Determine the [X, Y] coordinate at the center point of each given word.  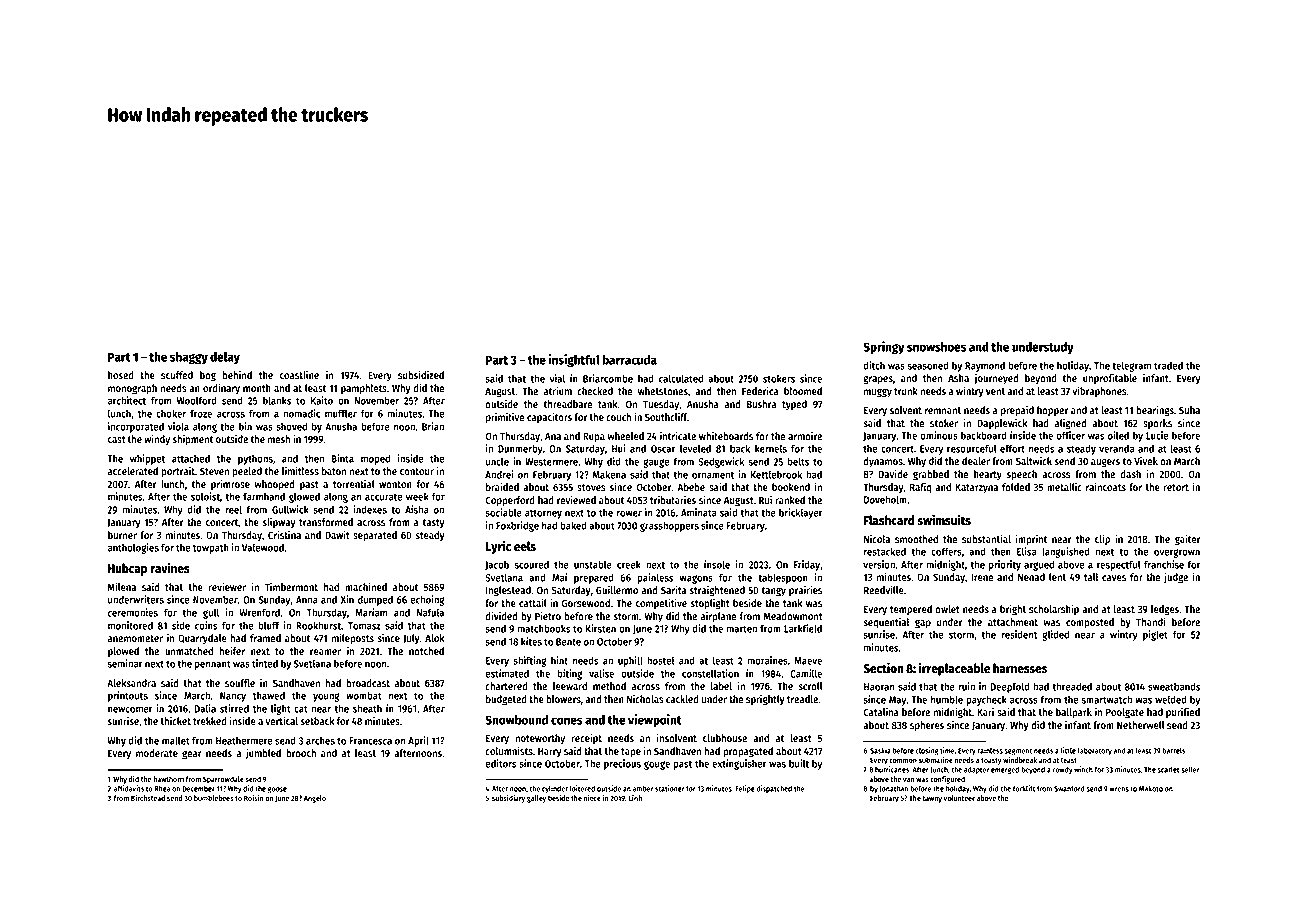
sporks [1157, 424]
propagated [748, 752]
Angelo [315, 799]
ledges [1165, 610]
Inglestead [508, 591]
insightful [574, 361]
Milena [122, 586]
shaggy [189, 358]
